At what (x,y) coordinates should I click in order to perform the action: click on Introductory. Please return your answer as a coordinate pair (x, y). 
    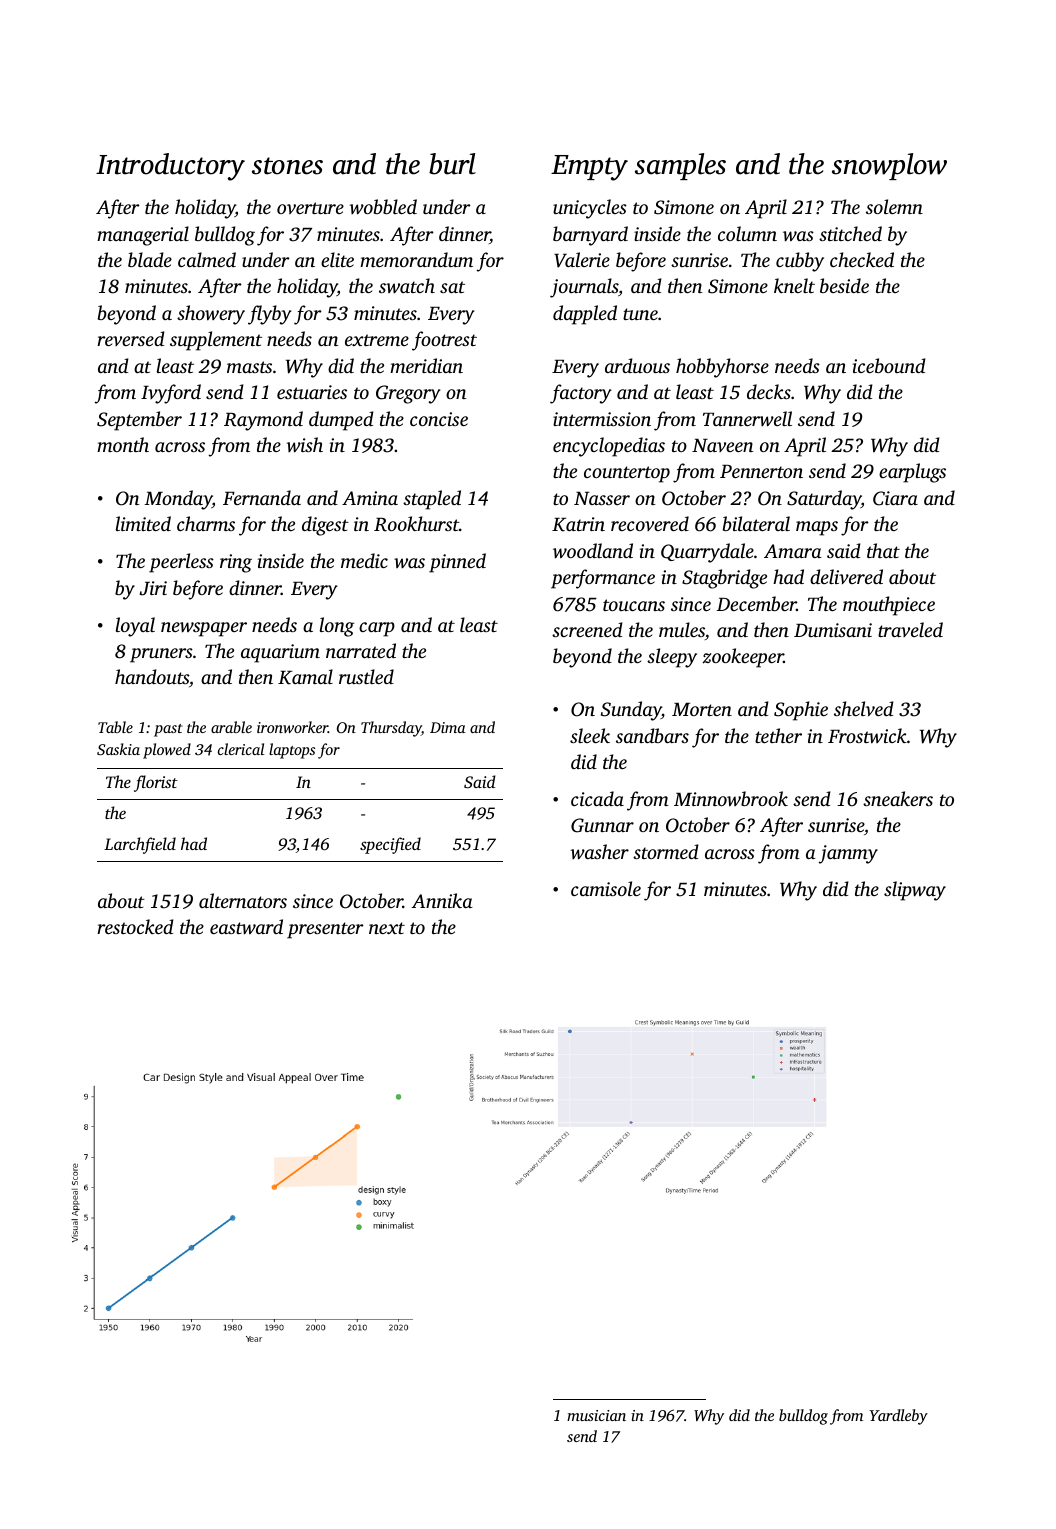
    Looking at the image, I should click on (170, 167).
